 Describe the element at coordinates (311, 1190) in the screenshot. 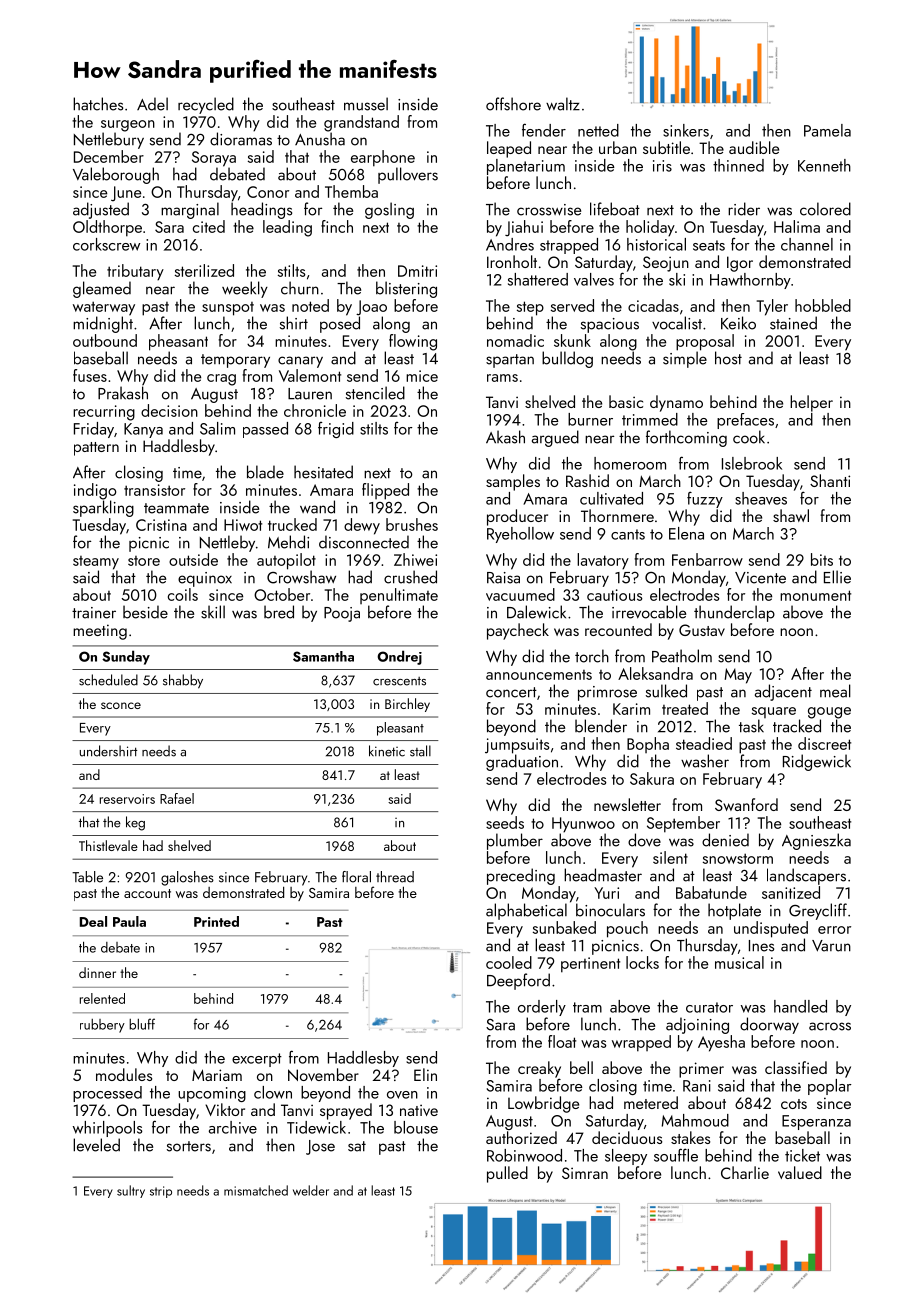

I see `welder` at that location.
